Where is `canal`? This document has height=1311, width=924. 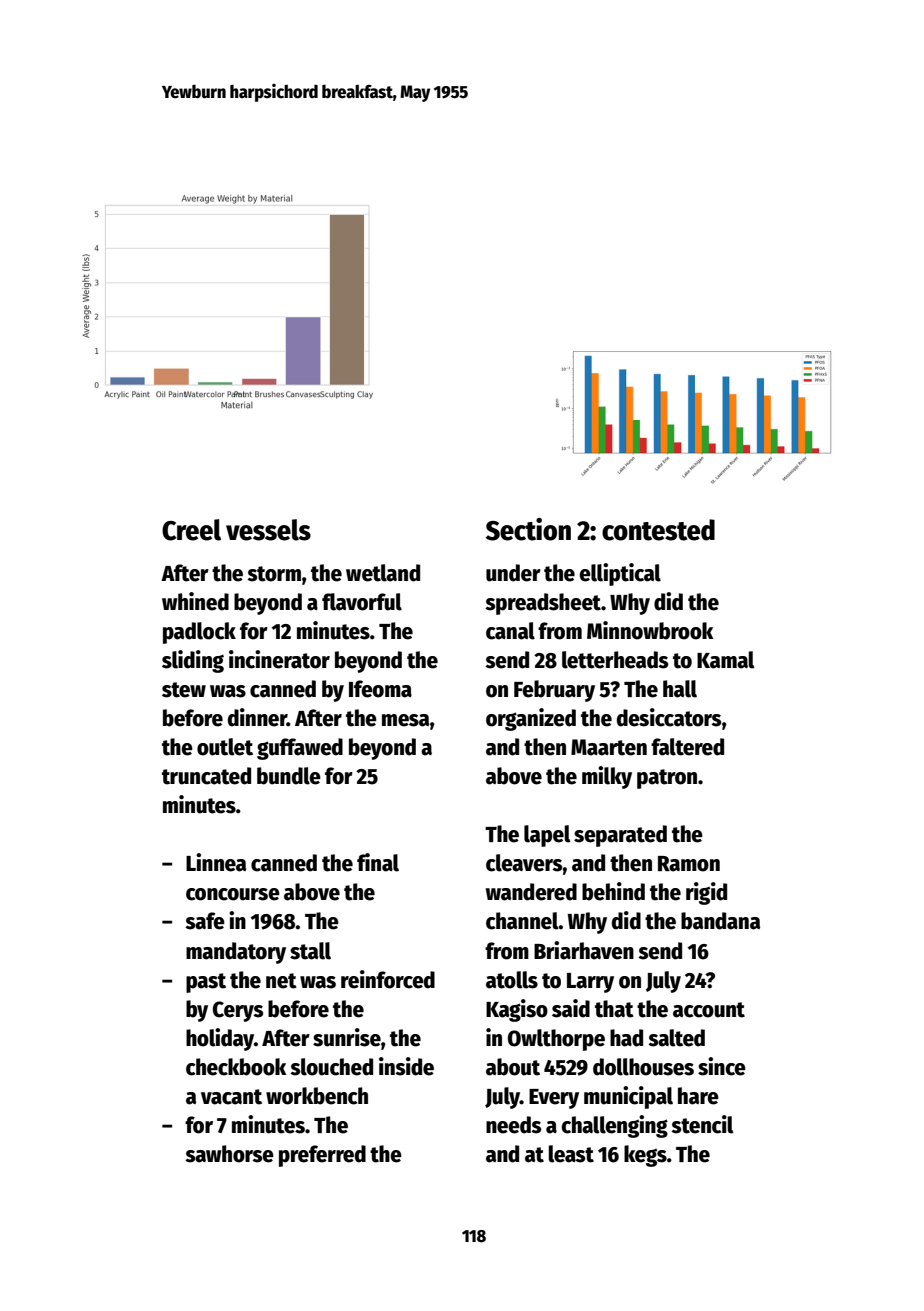 canal is located at coordinates (510, 631).
